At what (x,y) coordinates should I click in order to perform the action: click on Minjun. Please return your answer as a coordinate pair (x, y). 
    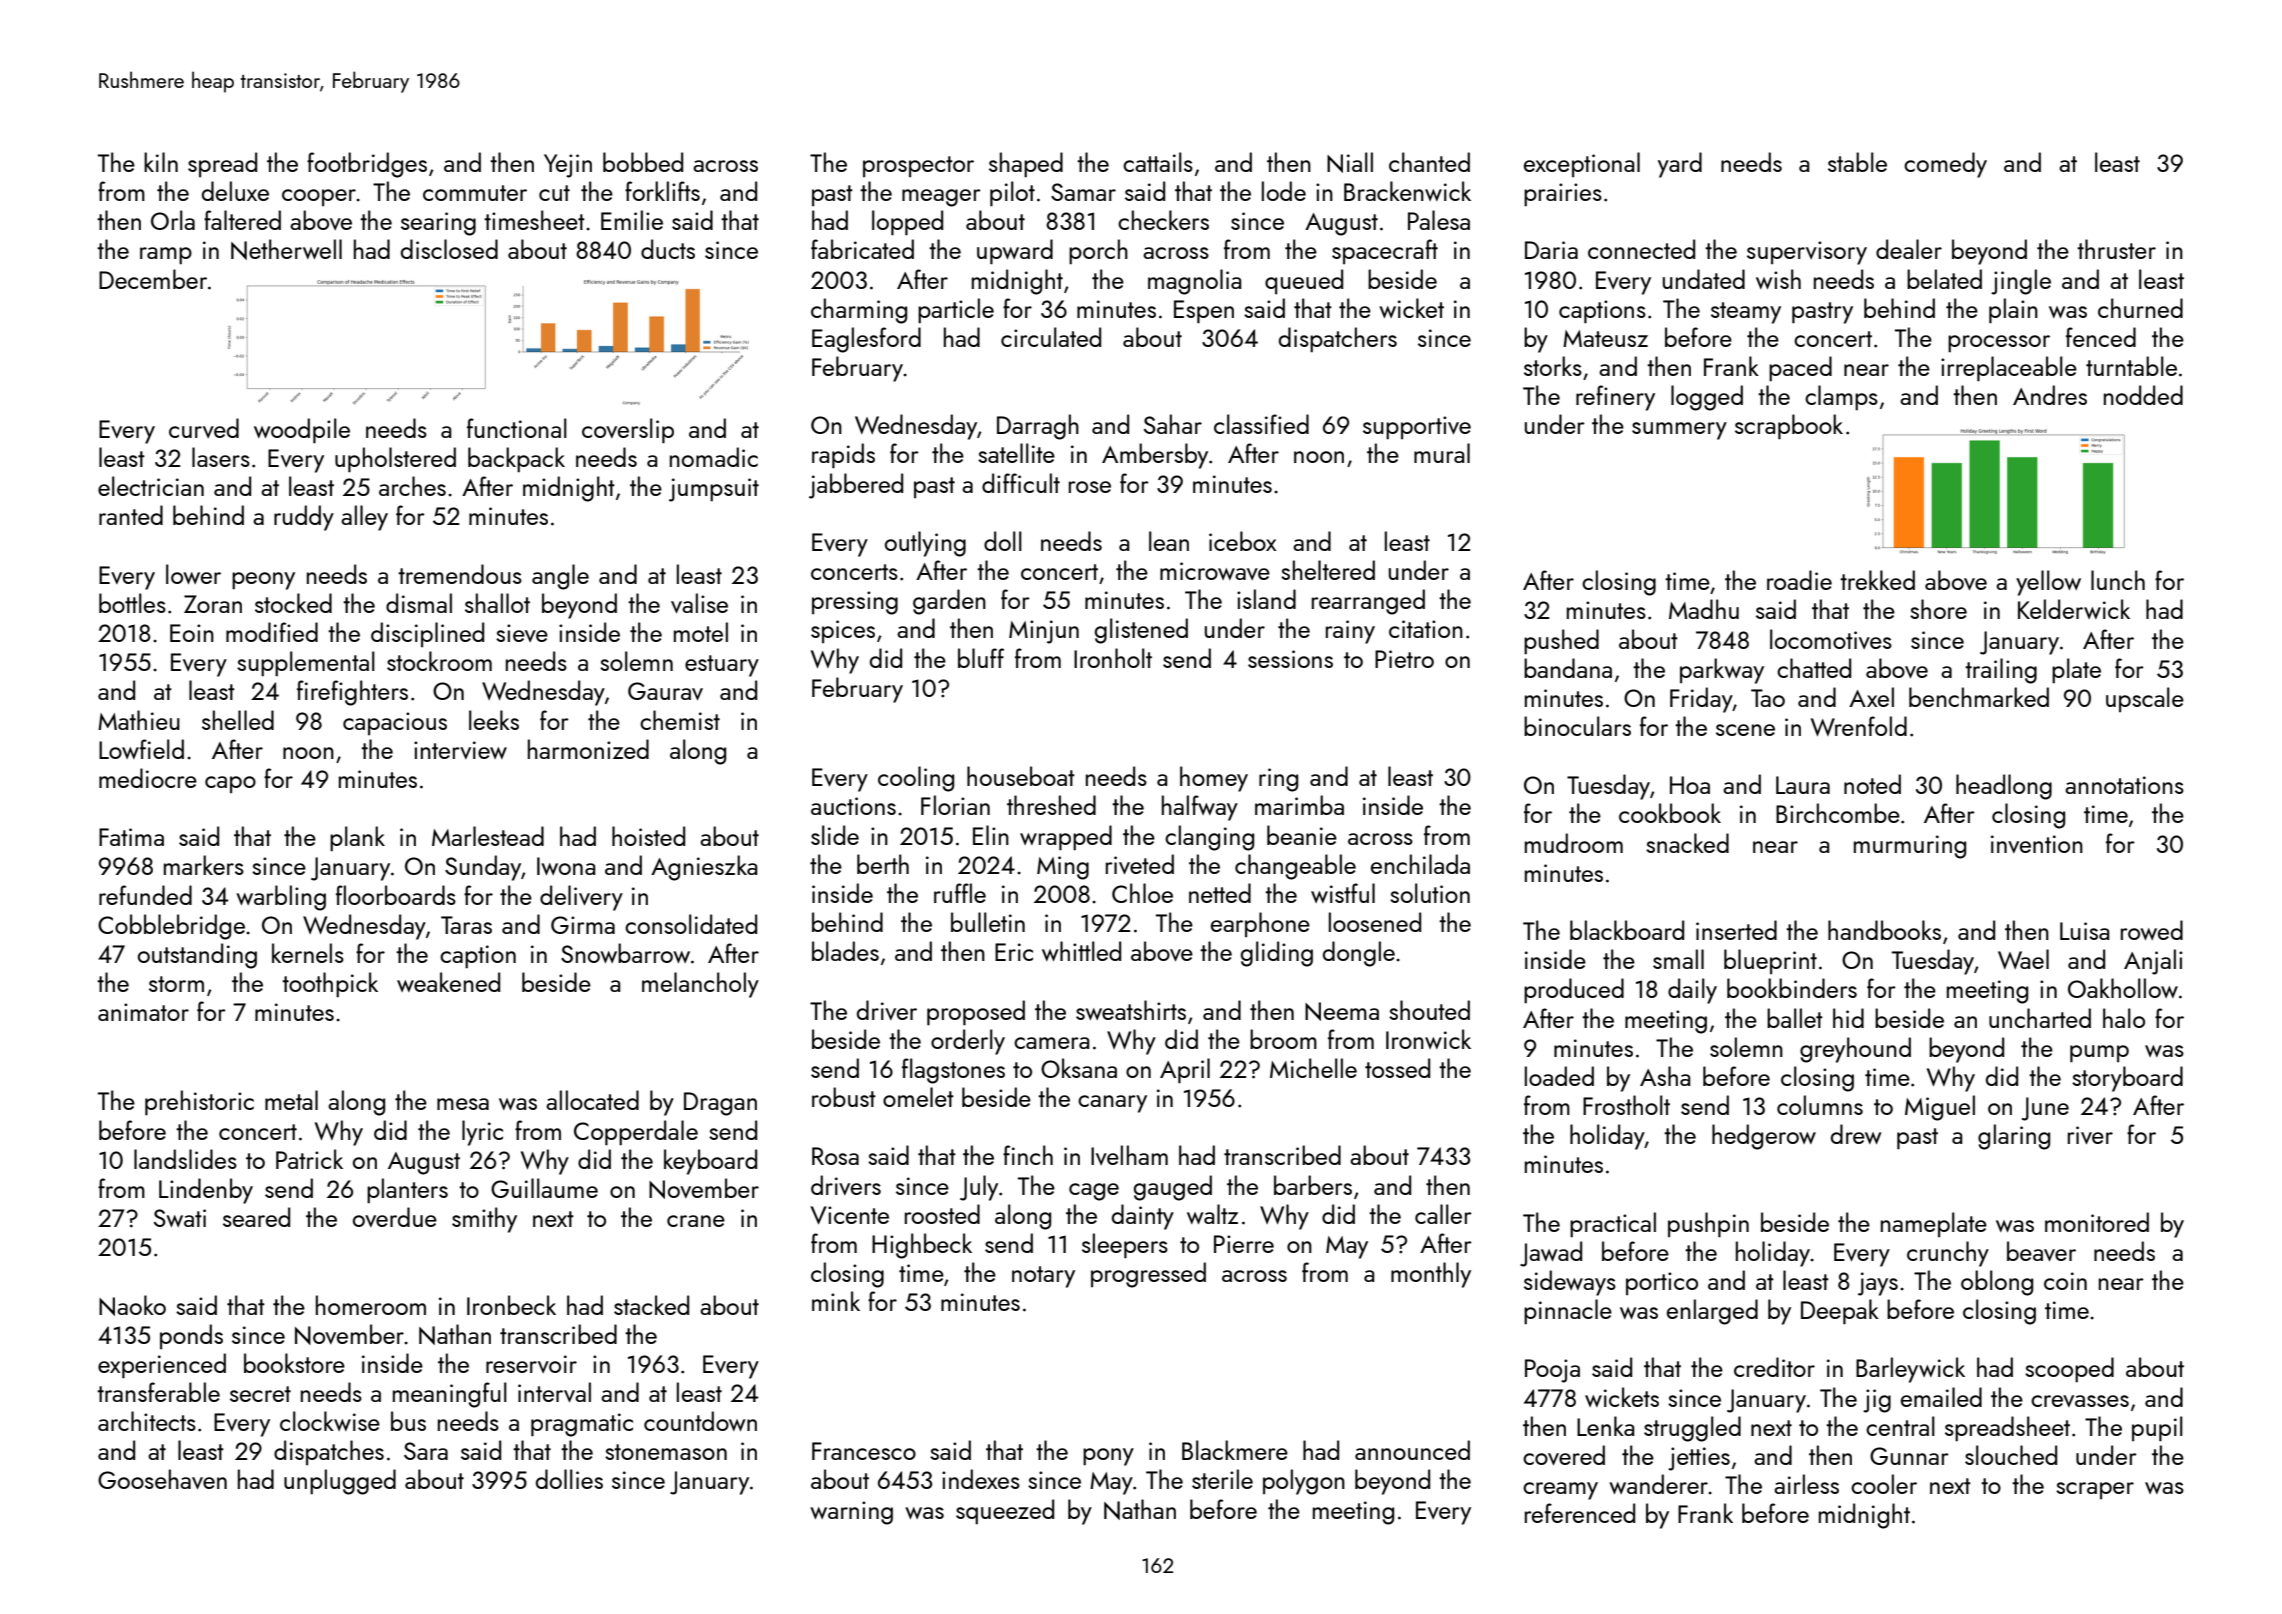
    Looking at the image, I should click on (1044, 632).
